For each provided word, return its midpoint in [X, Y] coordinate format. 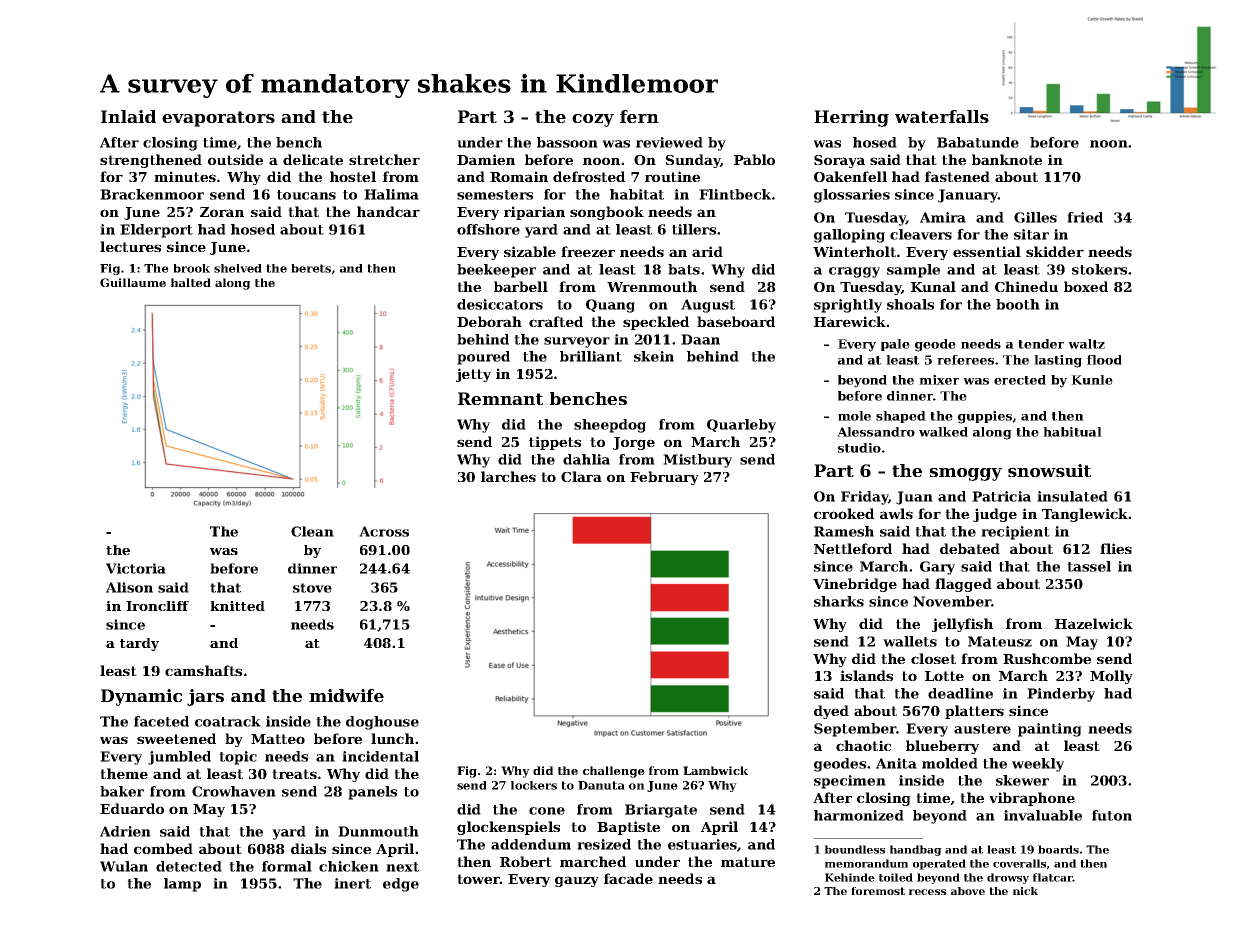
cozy [593, 120]
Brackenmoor [152, 194]
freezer [588, 251]
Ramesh [844, 531]
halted [191, 282]
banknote [1007, 159]
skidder [1055, 251]
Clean [312, 531]
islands [866, 675]
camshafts [203, 670]
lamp [182, 885]
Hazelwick [1094, 623]
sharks [839, 601]
